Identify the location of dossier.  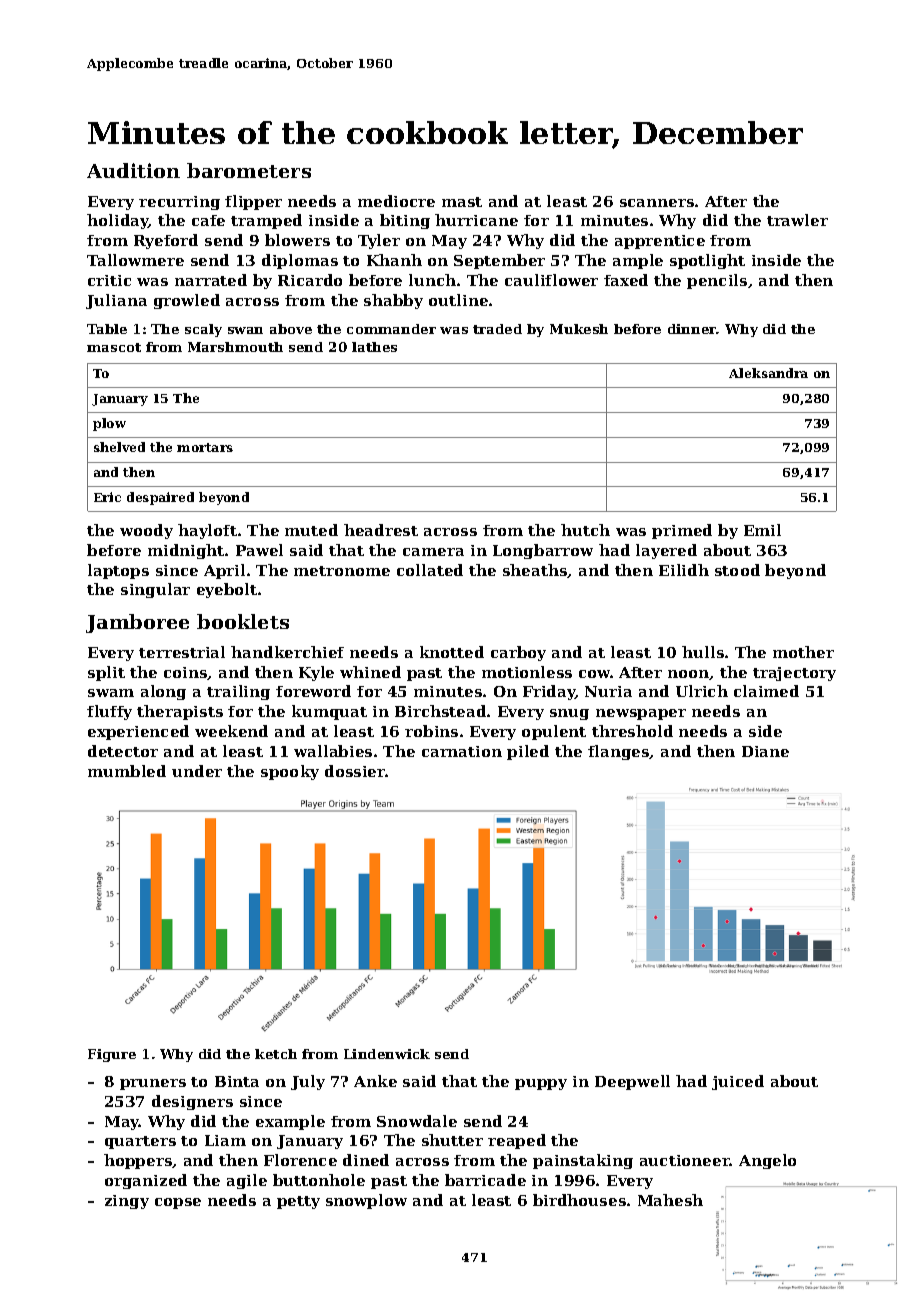
(355, 771).
